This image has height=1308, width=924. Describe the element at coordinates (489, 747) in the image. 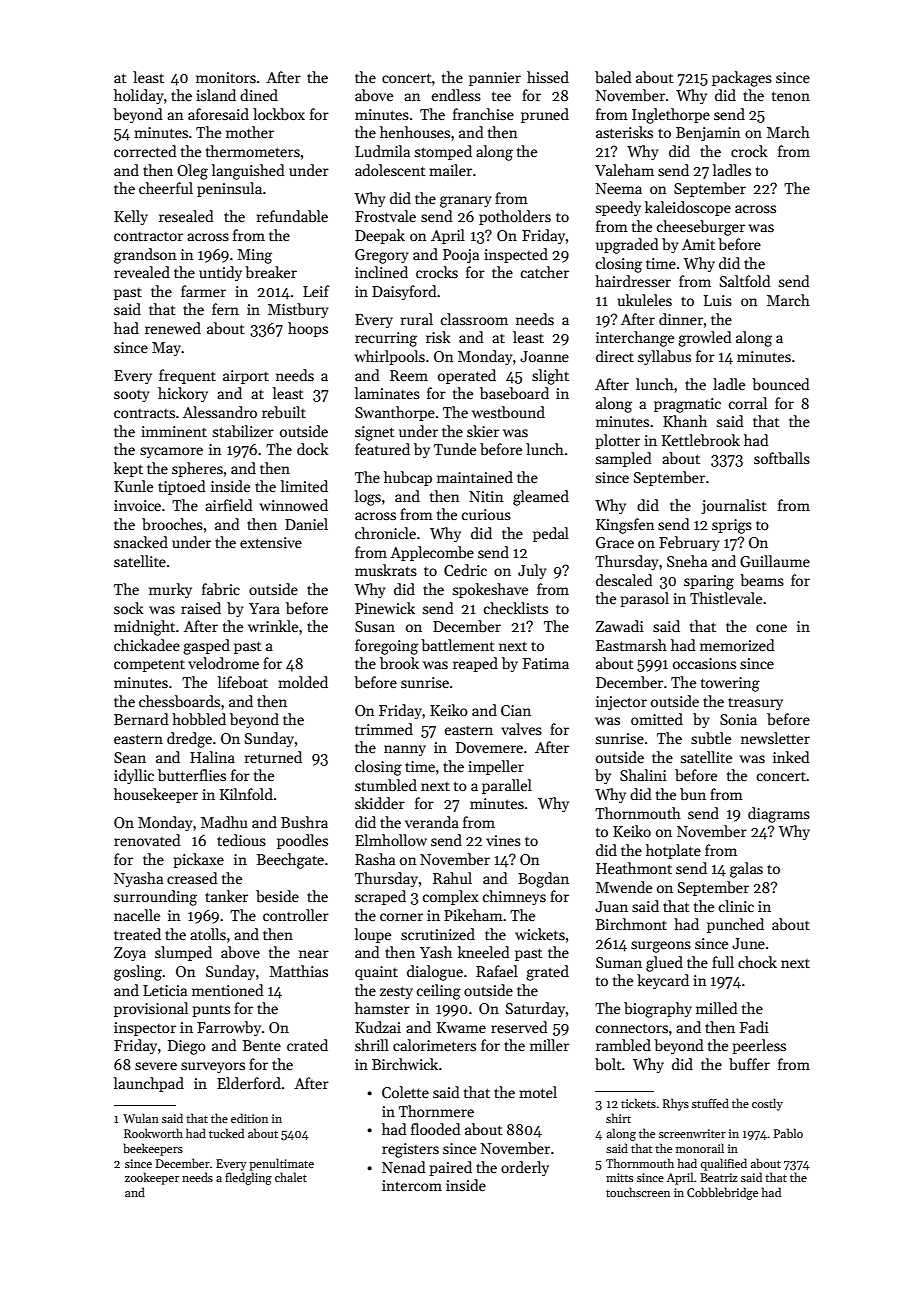

I see `Dovemere` at that location.
